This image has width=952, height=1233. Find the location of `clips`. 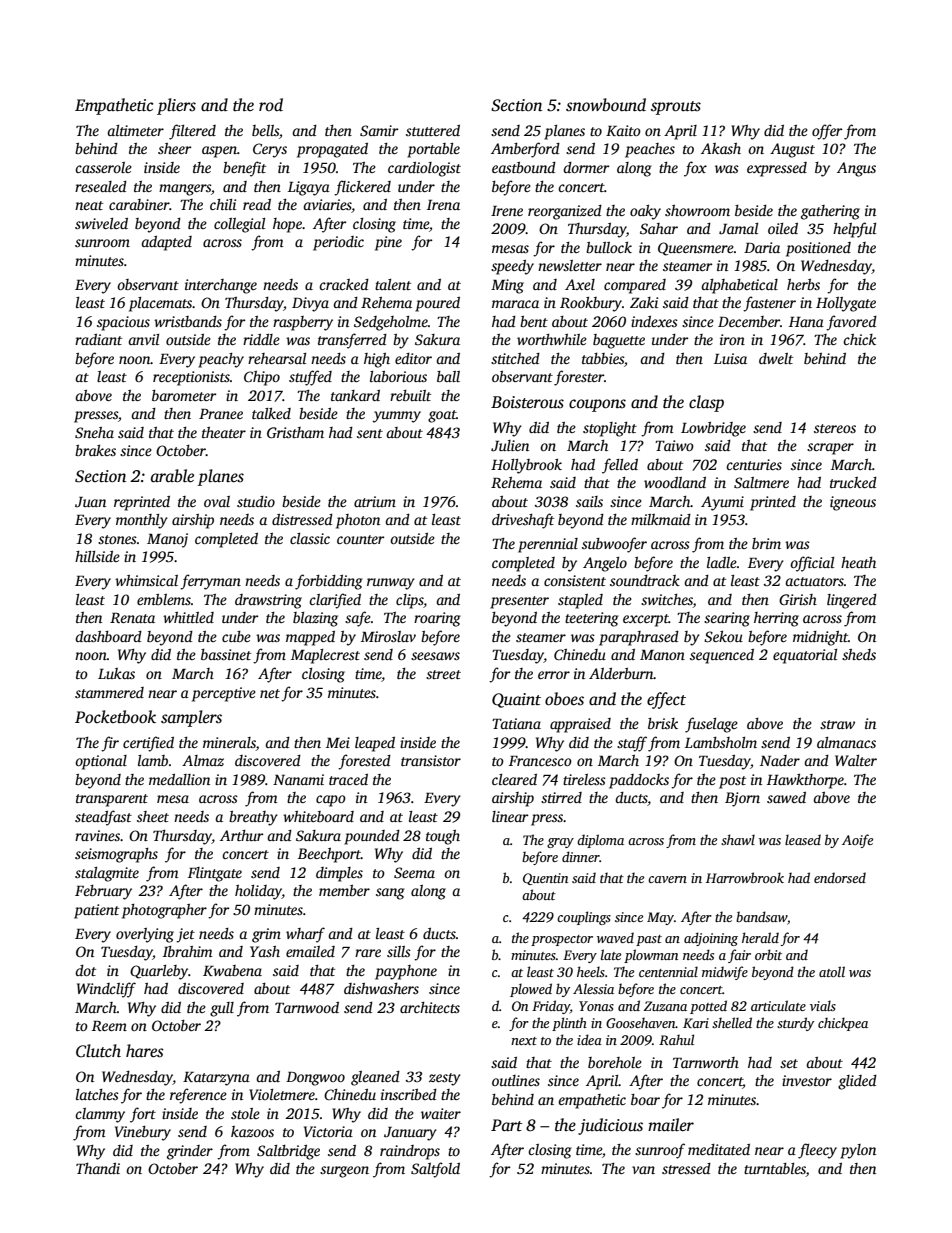

clips is located at coordinates (409, 601).
